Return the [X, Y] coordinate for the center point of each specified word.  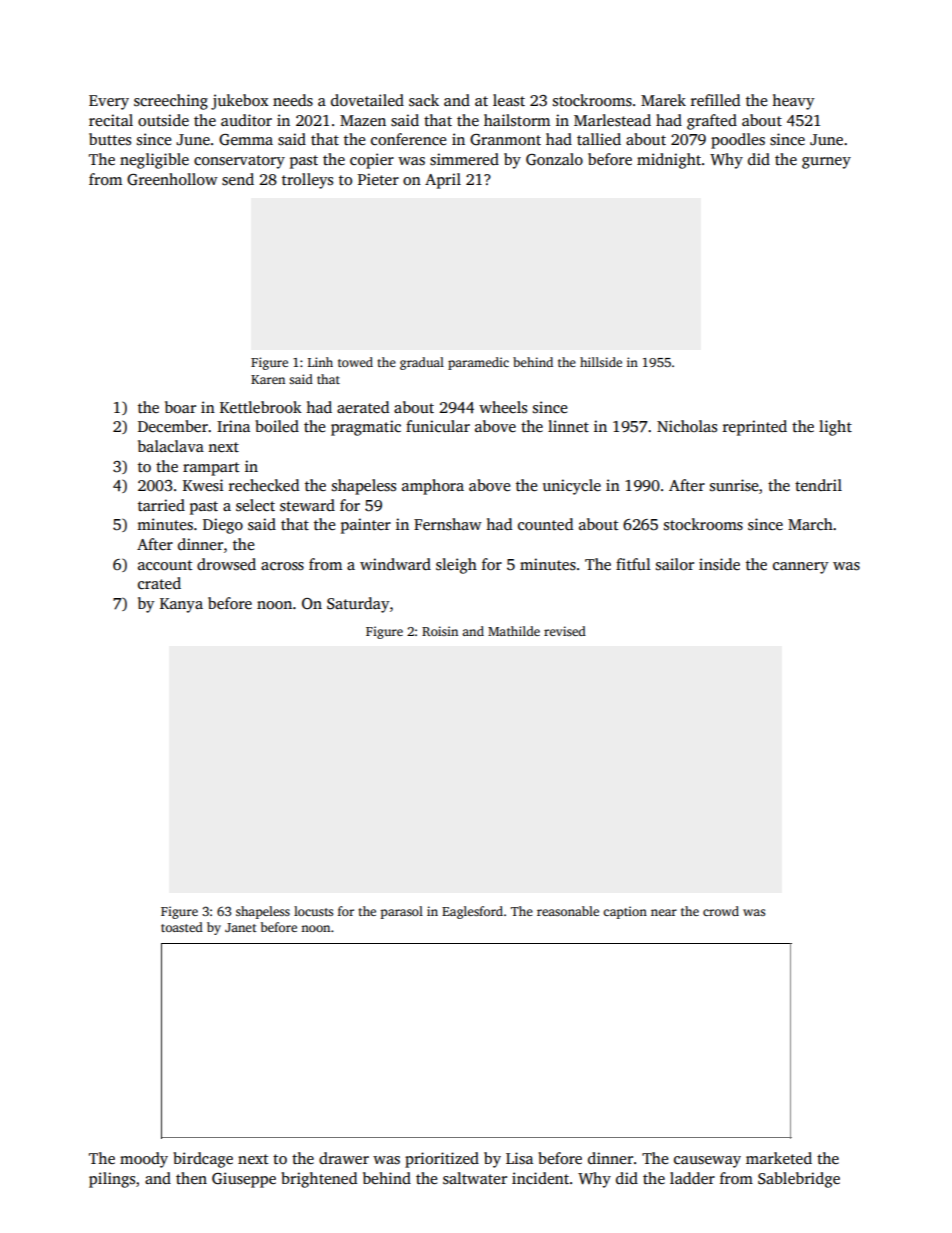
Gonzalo [554, 159]
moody [144, 1160]
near [664, 912]
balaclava [171, 446]
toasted [182, 927]
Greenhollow [172, 179]
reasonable [568, 911]
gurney [826, 163]
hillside [601, 362]
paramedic [478, 363]
